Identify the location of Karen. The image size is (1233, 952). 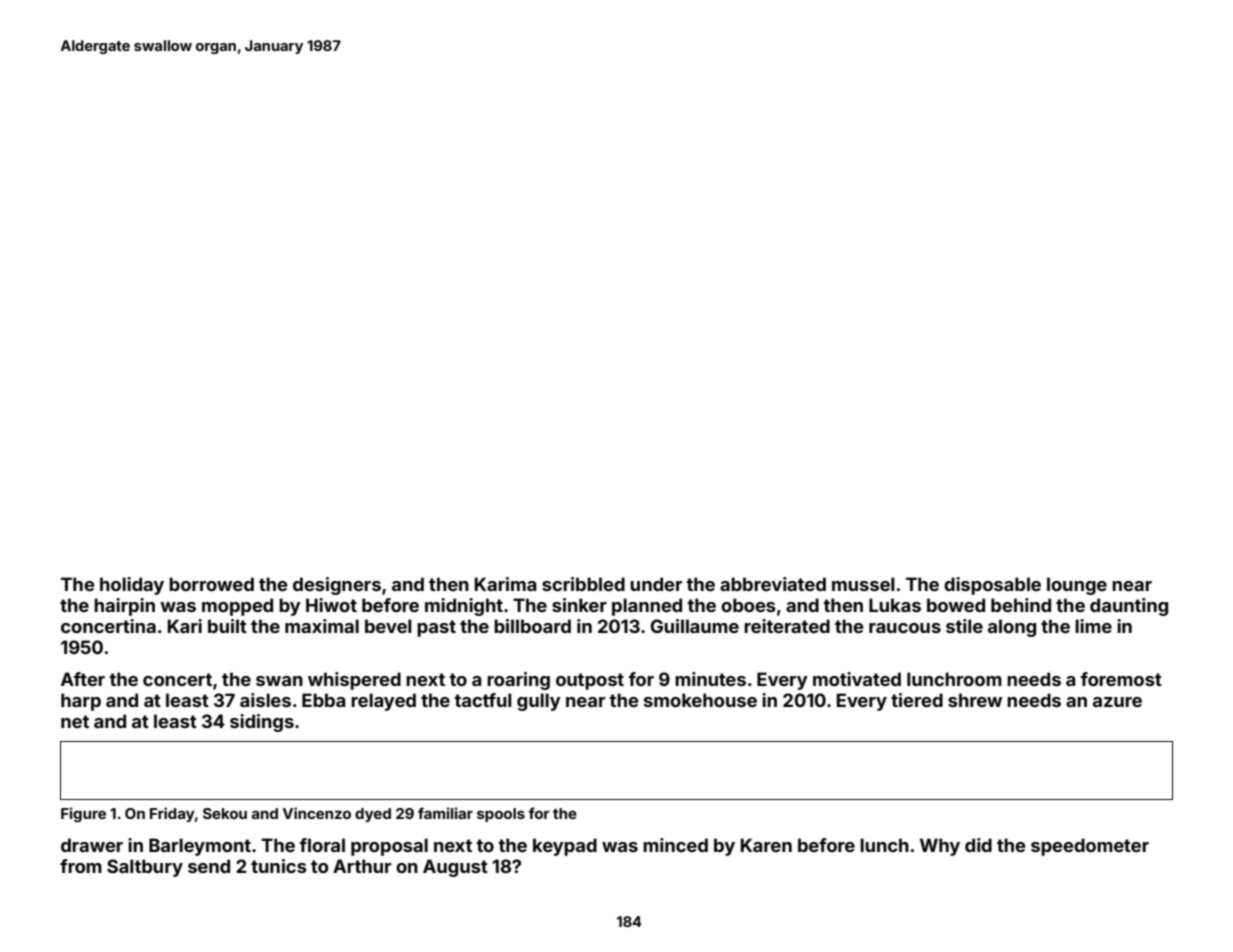
(766, 845).
